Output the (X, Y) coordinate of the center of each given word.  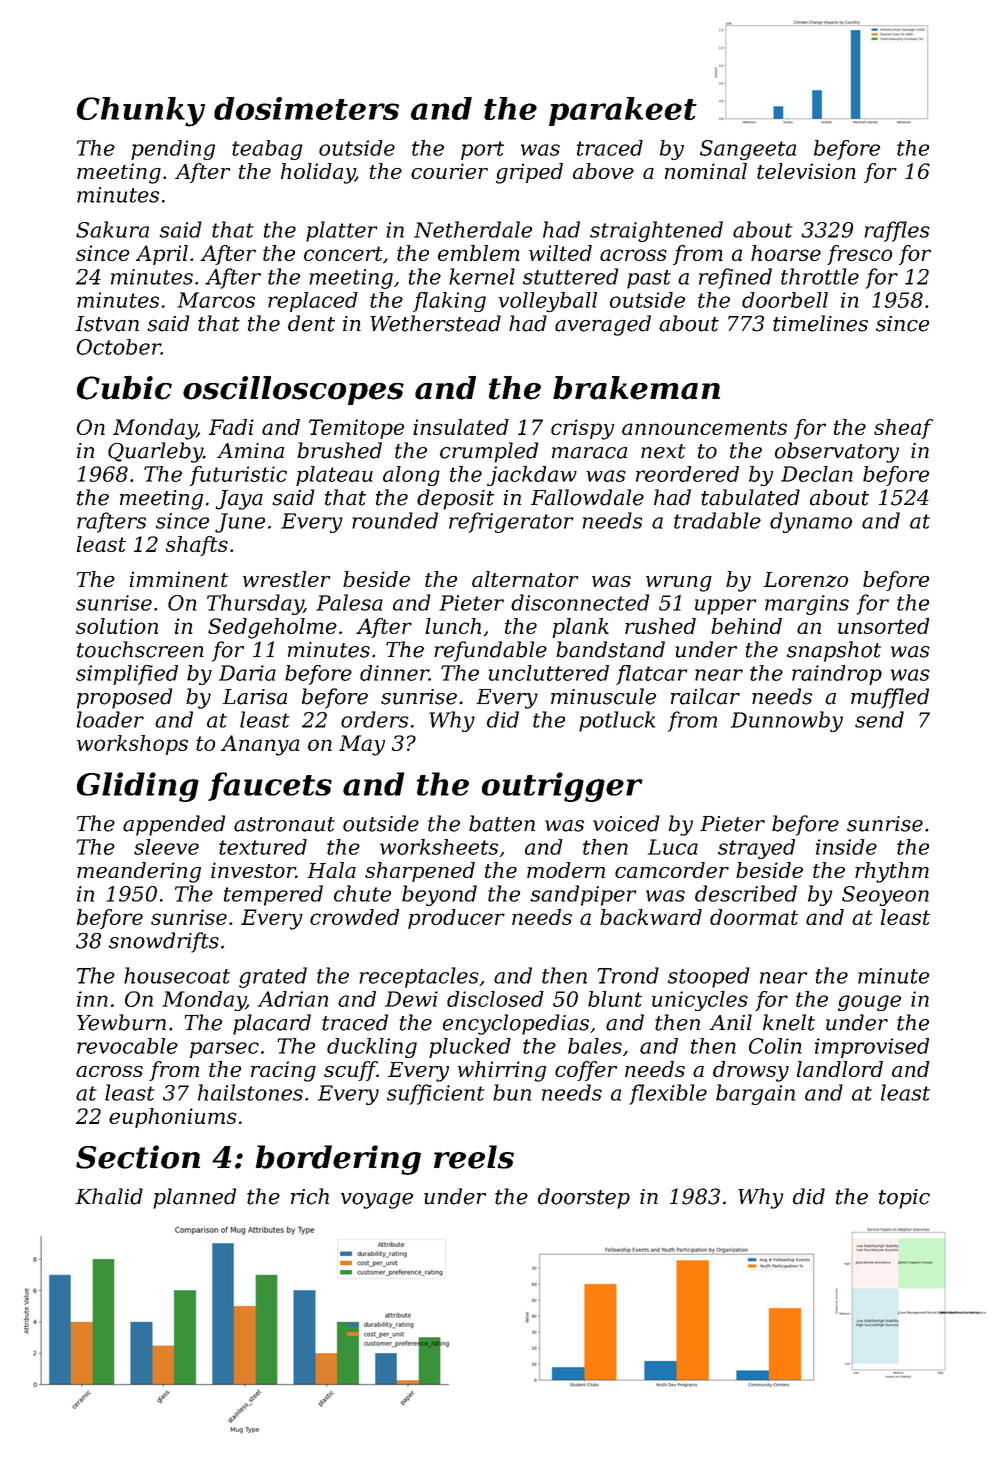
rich (310, 1196)
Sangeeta (748, 150)
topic (904, 1199)
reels (474, 1157)
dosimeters (306, 108)
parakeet (623, 111)
